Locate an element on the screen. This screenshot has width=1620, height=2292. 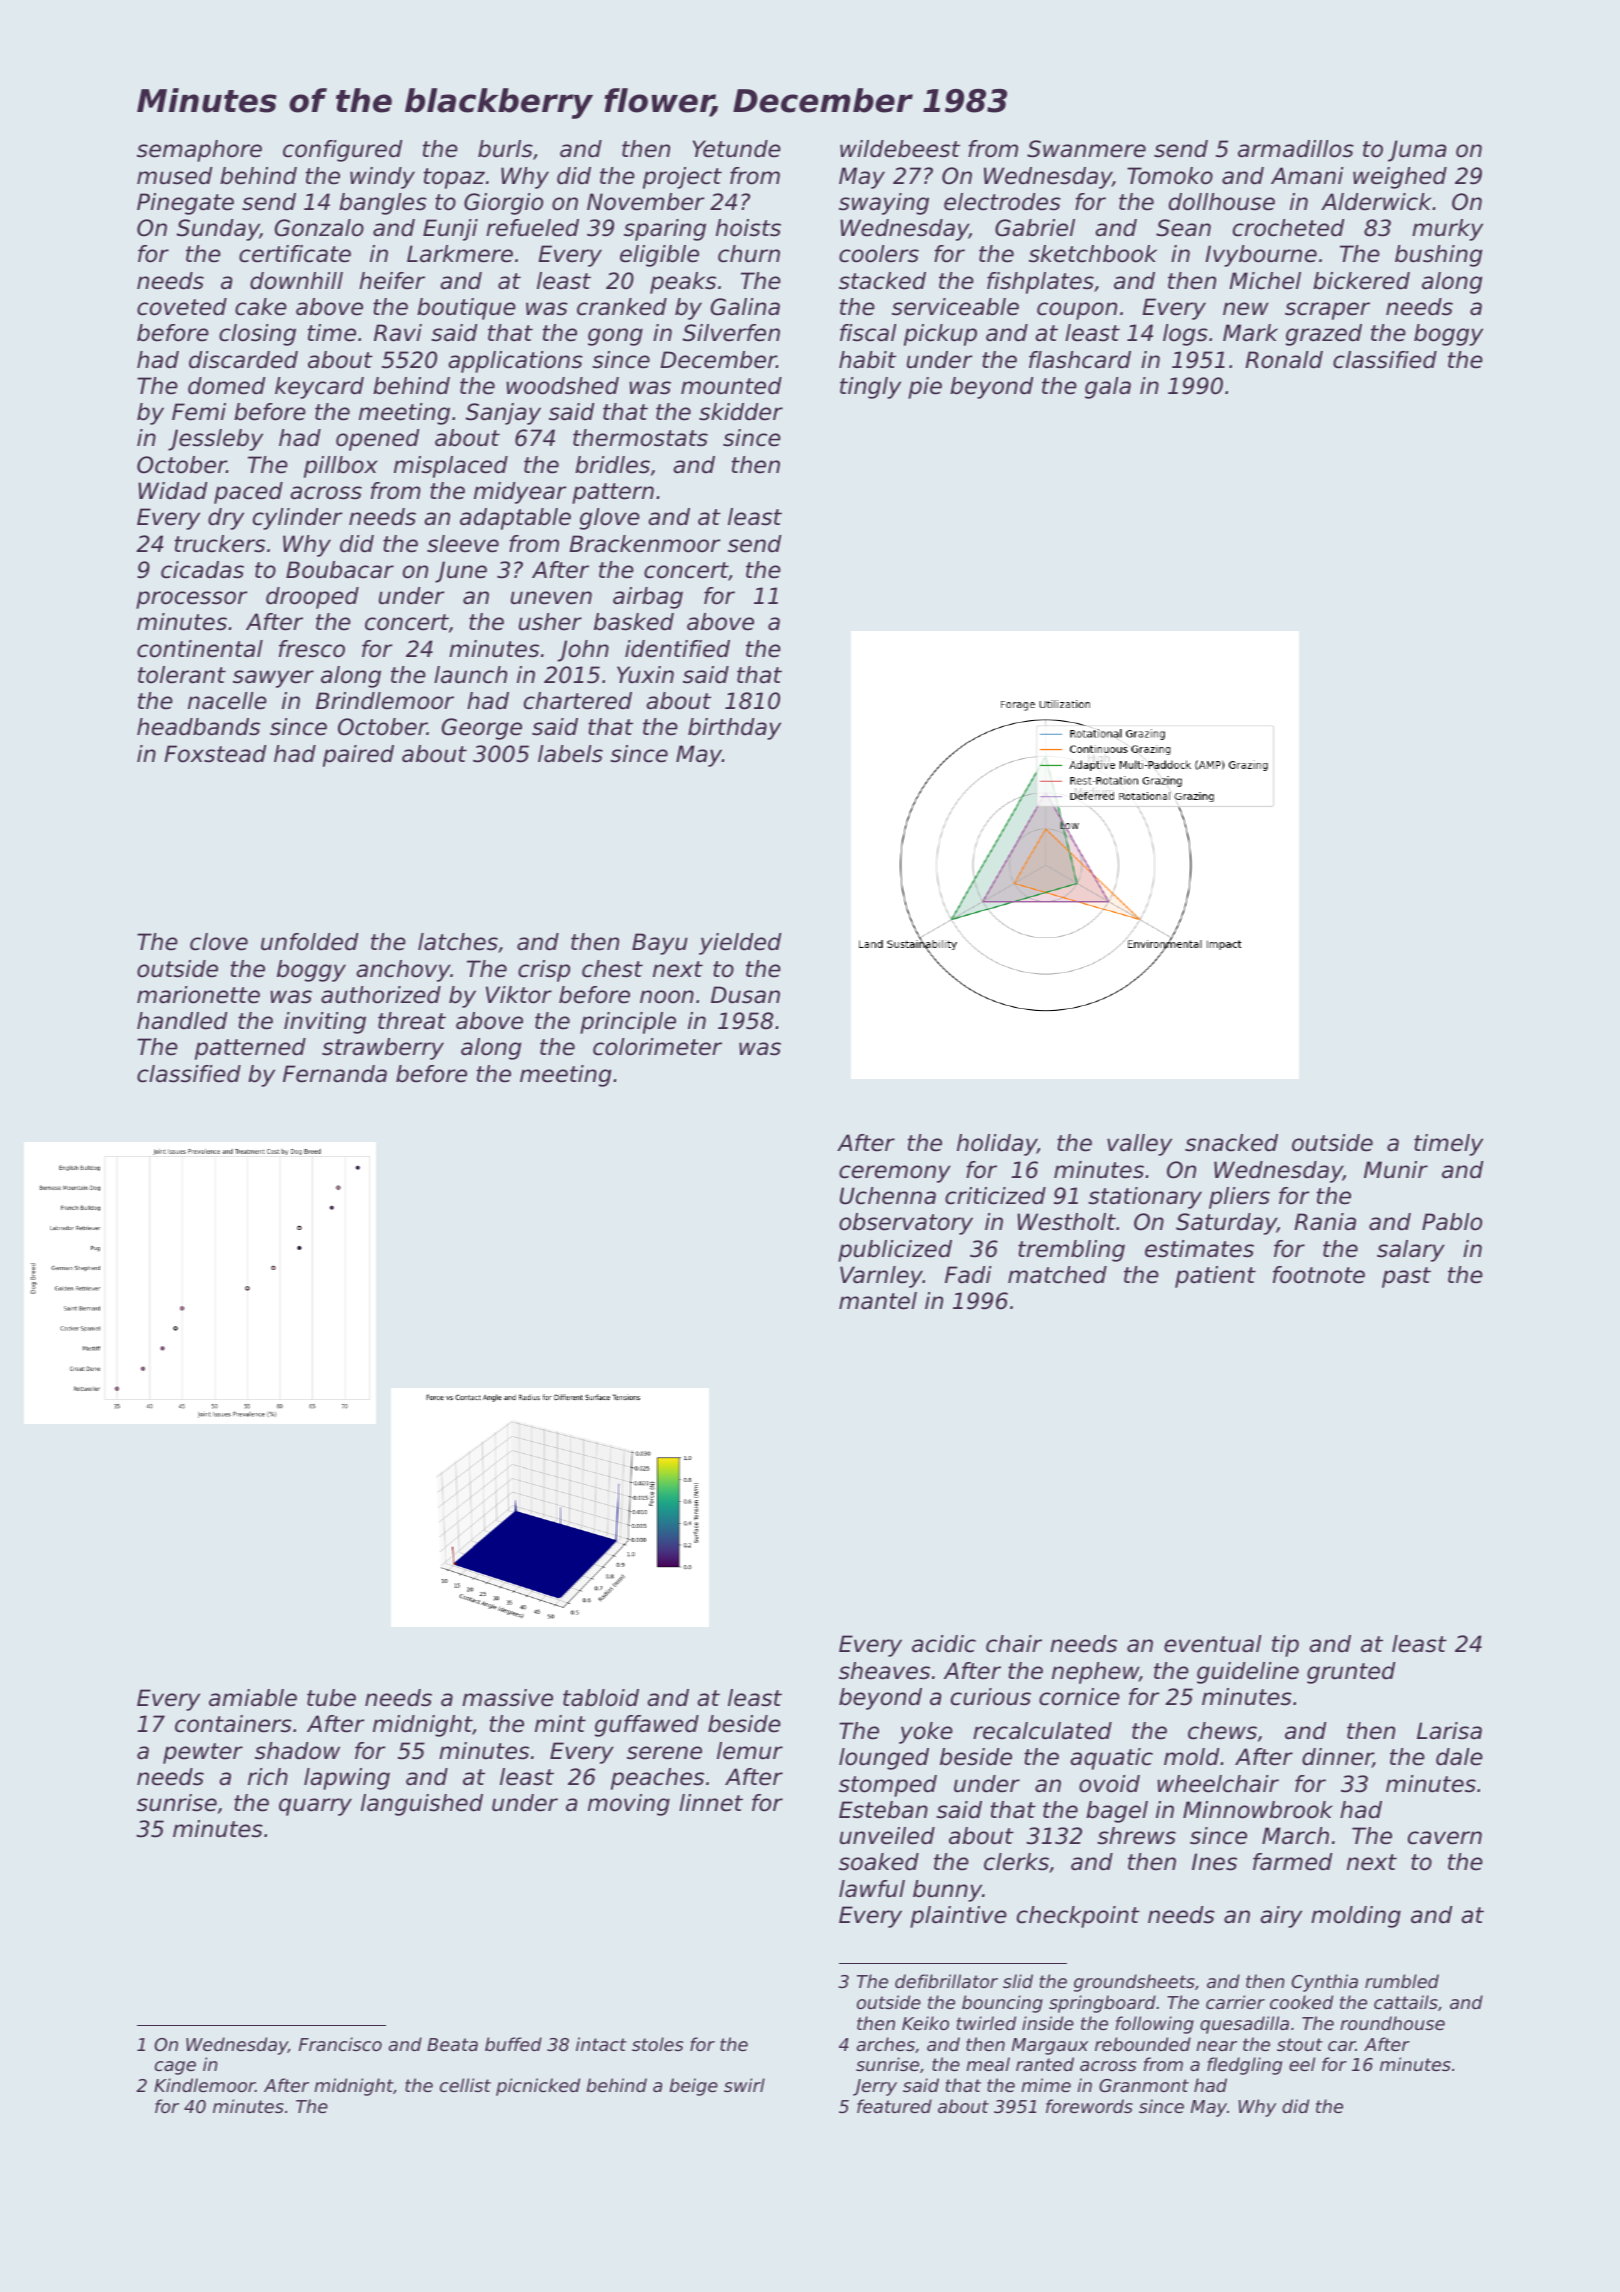
Kindlemoor is located at coordinates (204, 2085).
